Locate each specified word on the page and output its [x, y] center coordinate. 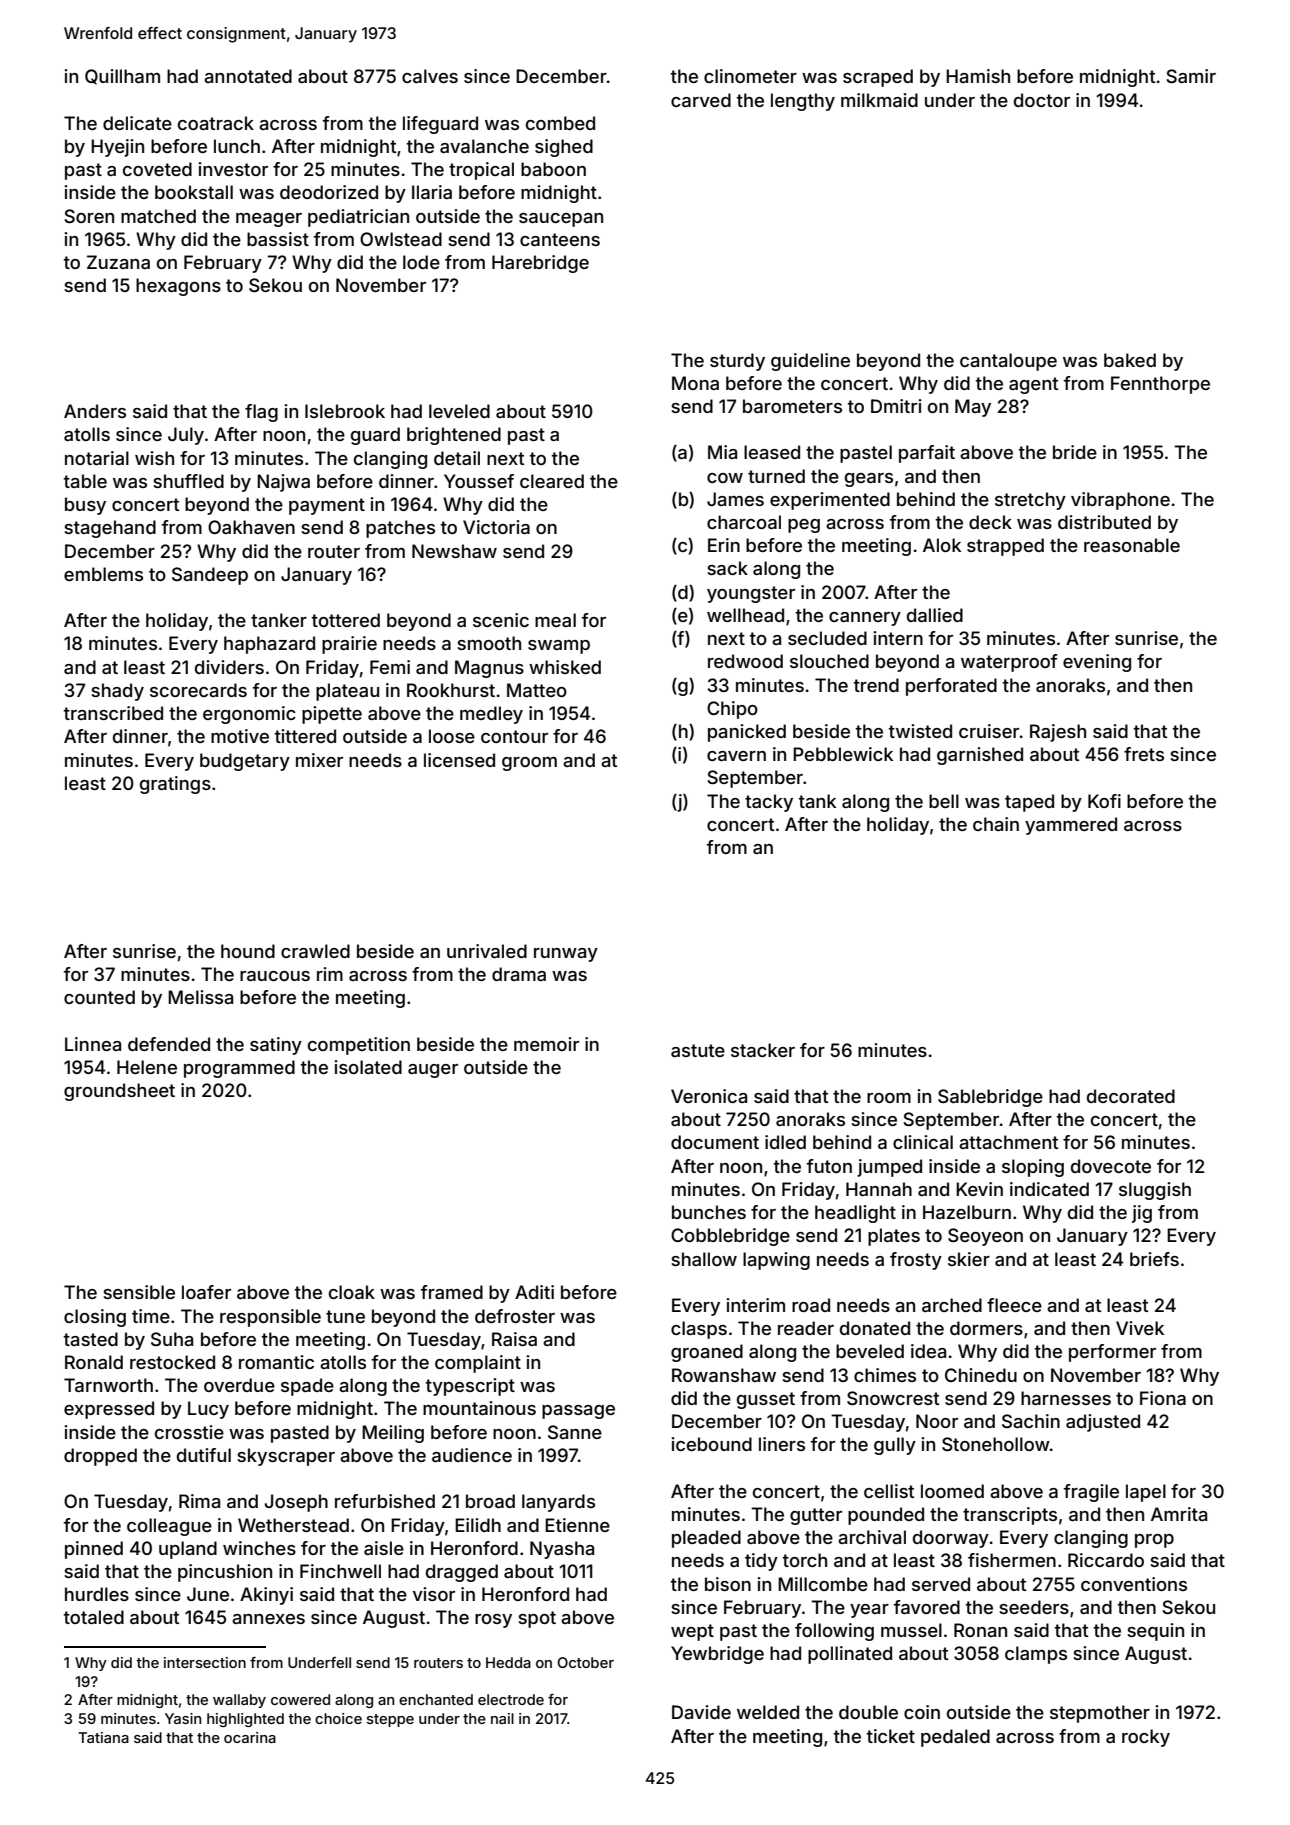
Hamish [978, 76]
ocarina [250, 1737]
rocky [1146, 1738]
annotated [248, 76]
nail [502, 1718]
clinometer [750, 76]
